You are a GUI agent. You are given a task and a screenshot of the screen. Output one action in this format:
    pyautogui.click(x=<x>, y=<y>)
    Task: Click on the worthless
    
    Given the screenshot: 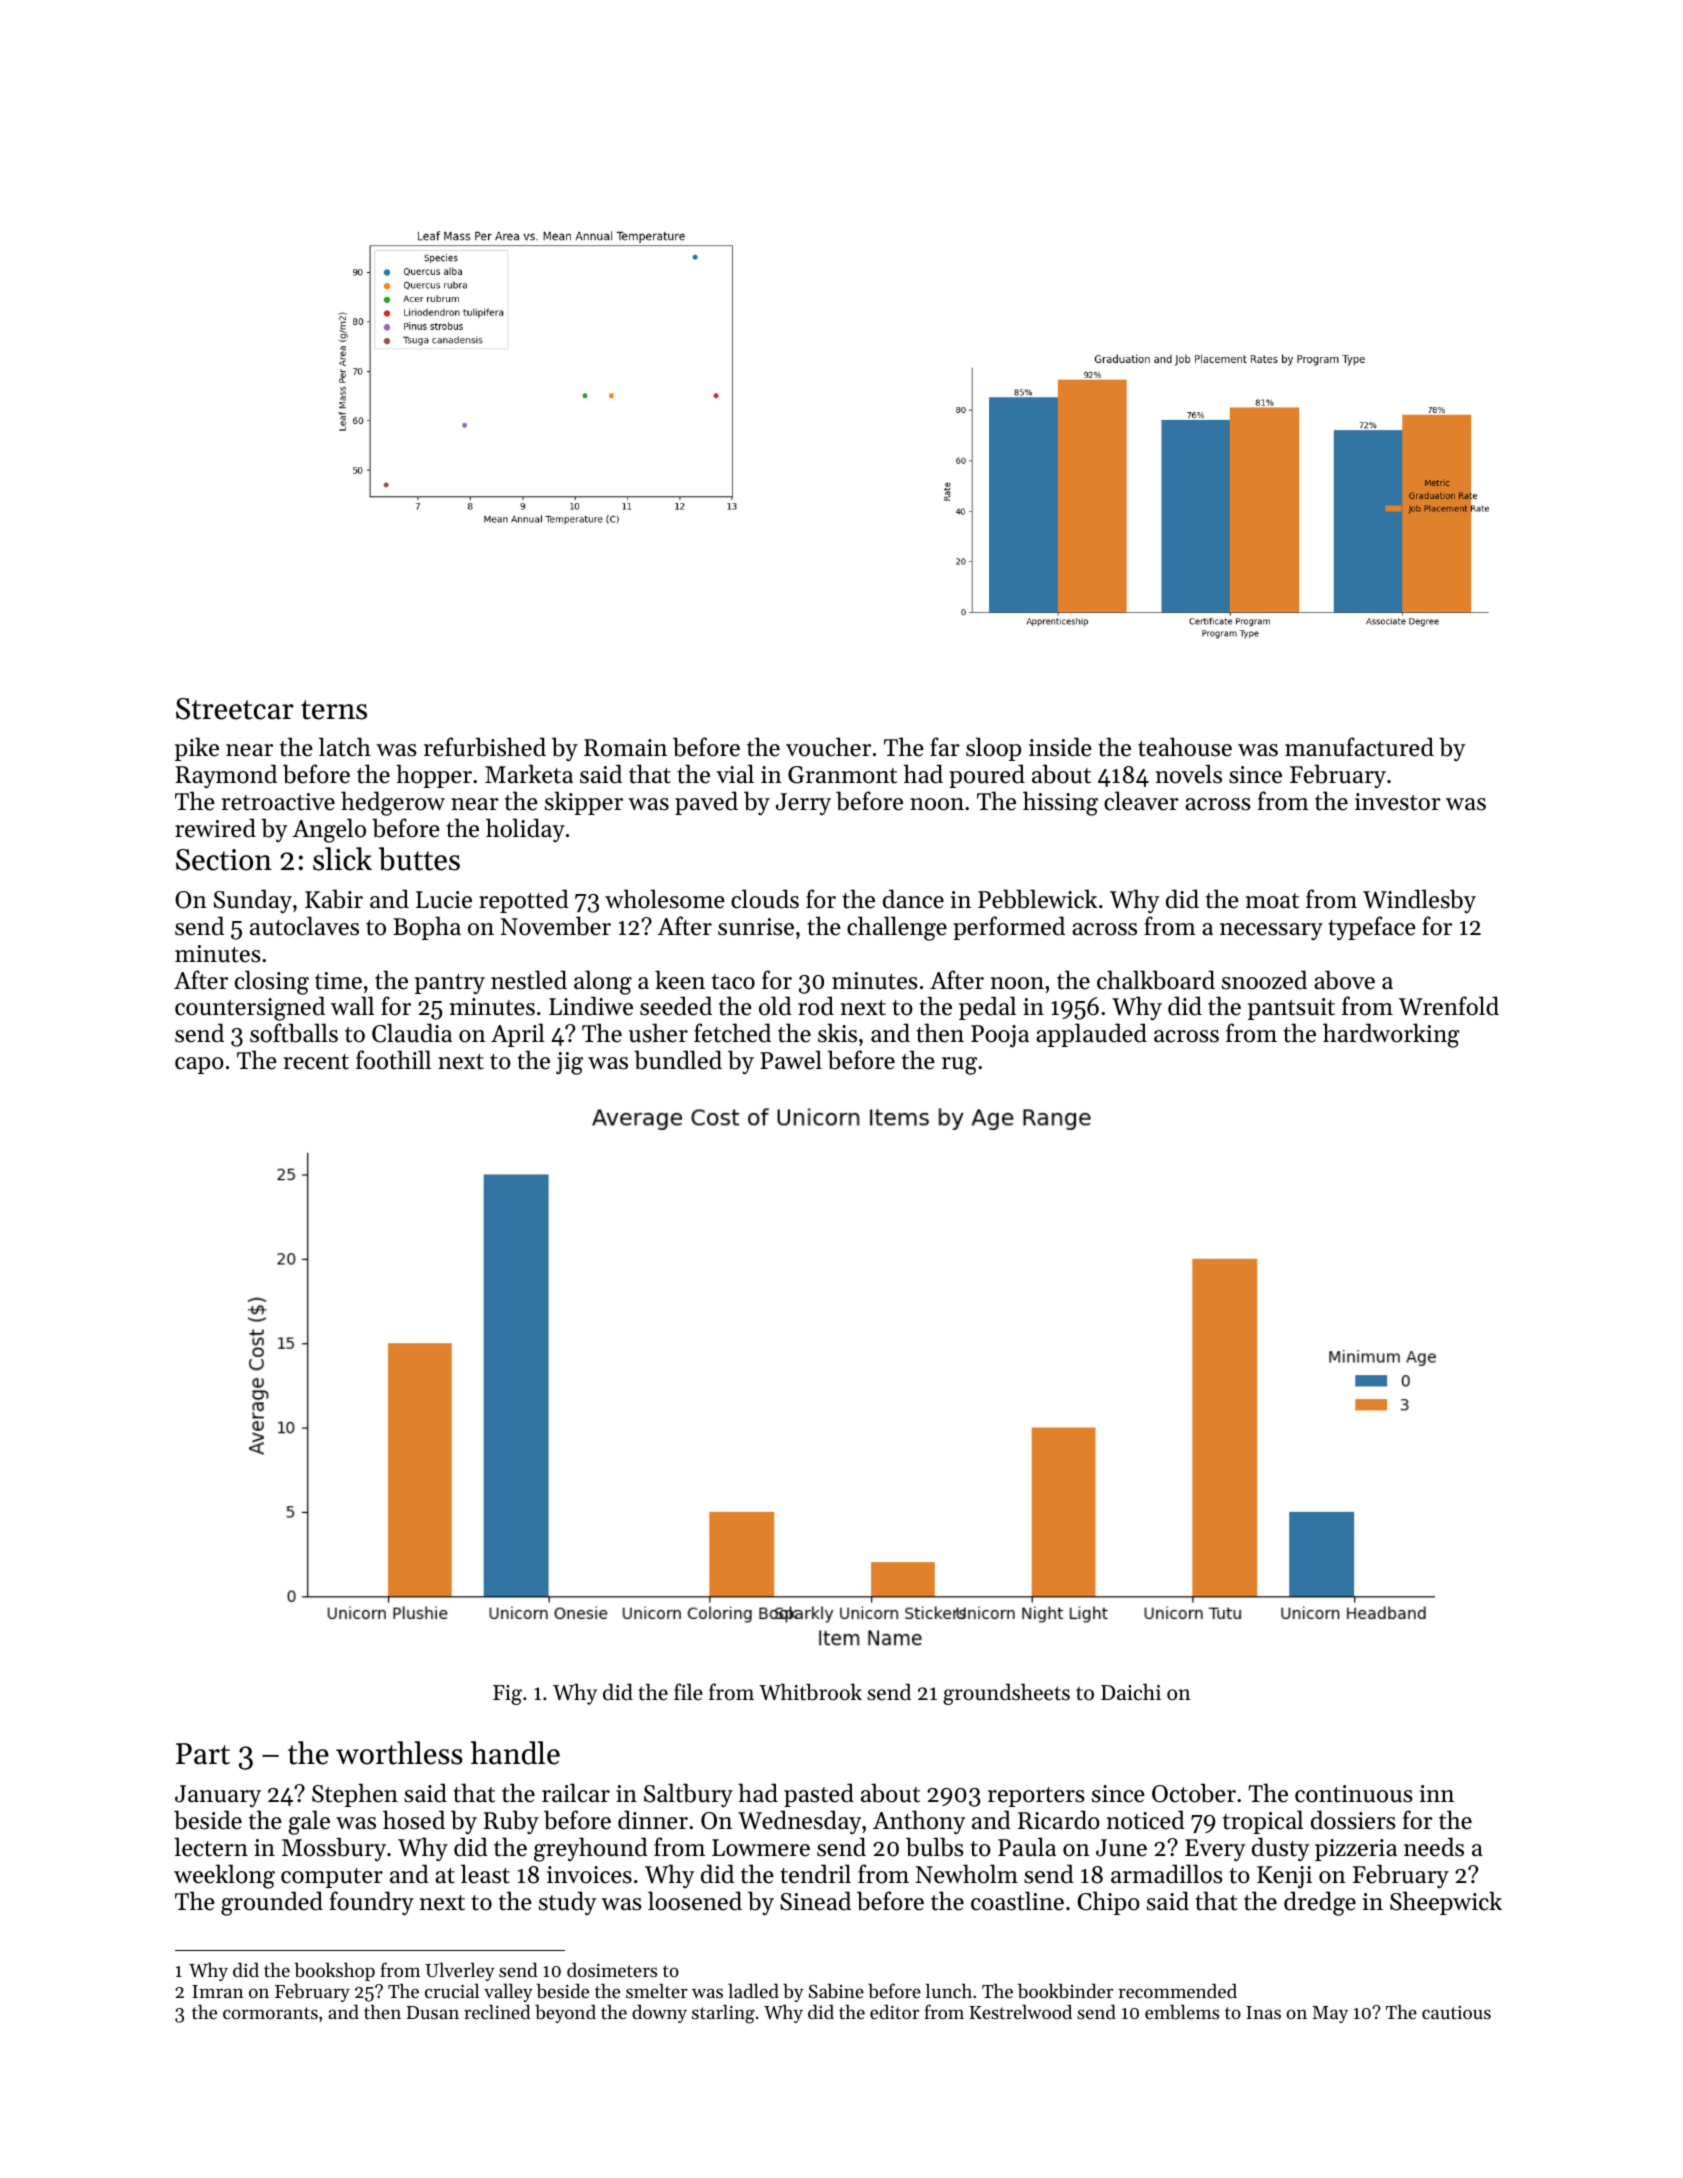 What is the action you would take?
    pyautogui.click(x=399, y=1753)
